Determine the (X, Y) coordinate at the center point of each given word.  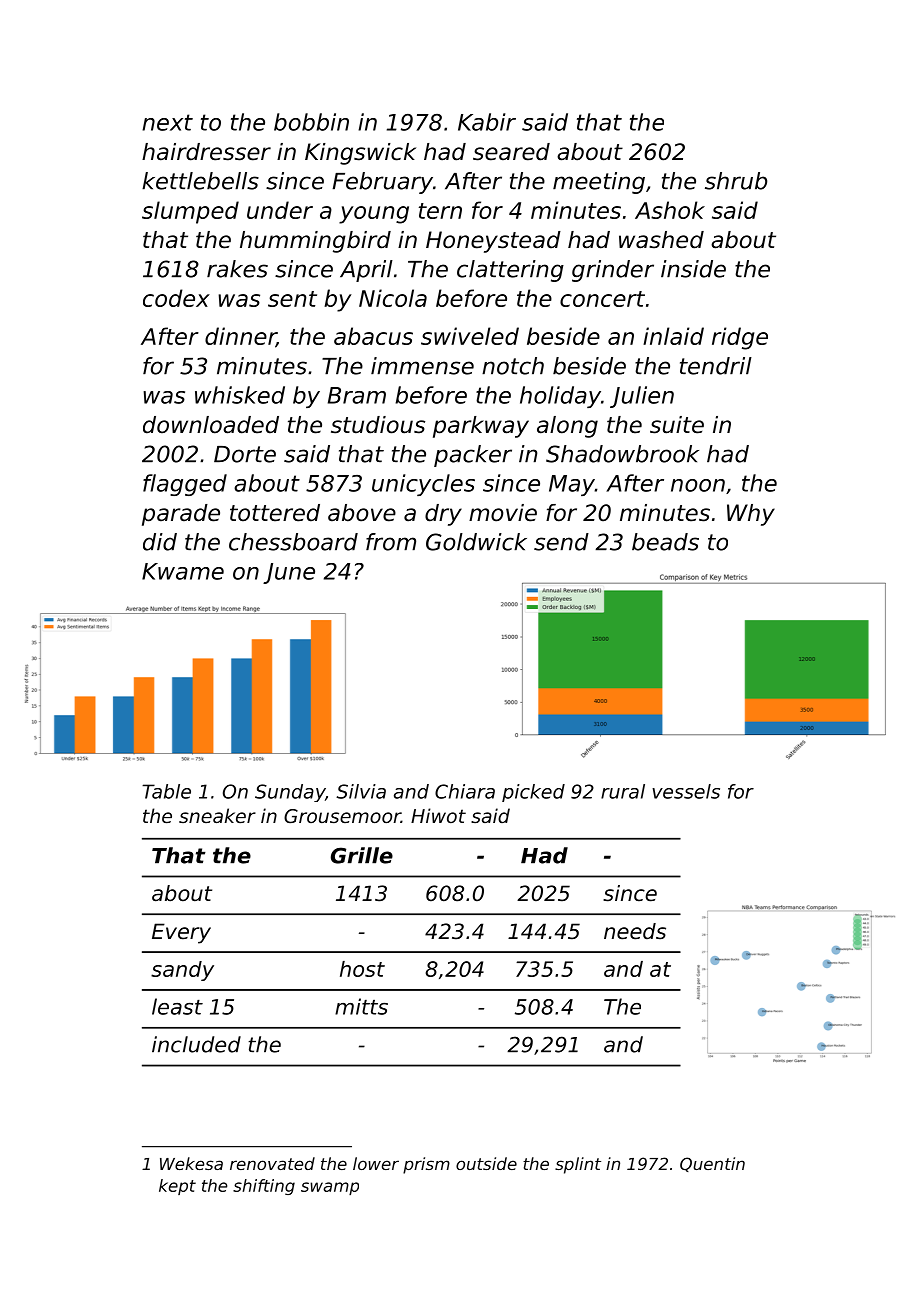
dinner (240, 337)
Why (751, 515)
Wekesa (191, 1163)
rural (623, 791)
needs (635, 931)
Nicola (393, 298)
